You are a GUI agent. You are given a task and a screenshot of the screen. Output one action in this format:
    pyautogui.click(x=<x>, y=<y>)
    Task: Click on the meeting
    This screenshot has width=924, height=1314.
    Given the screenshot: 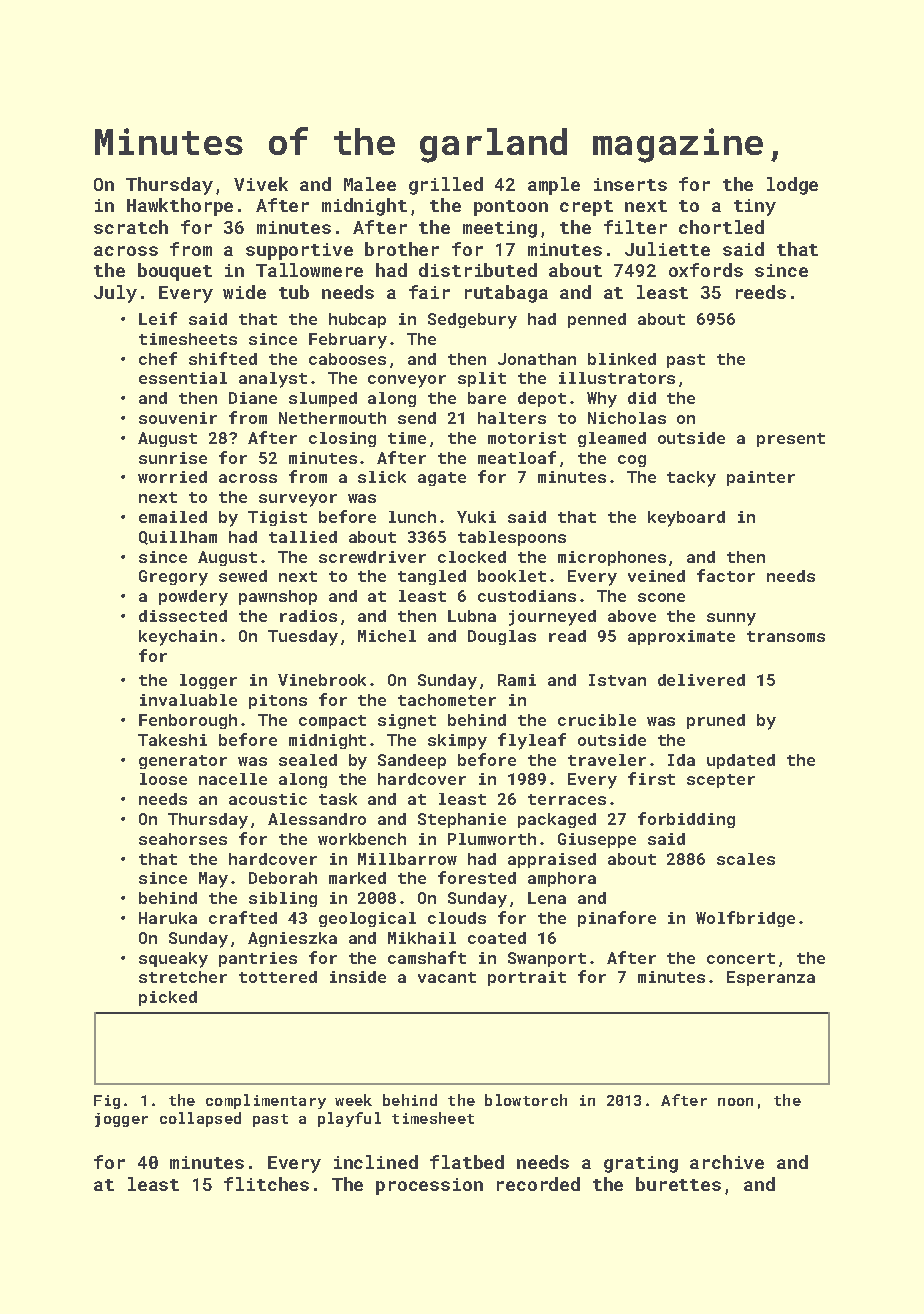 What is the action you would take?
    pyautogui.click(x=500, y=229)
